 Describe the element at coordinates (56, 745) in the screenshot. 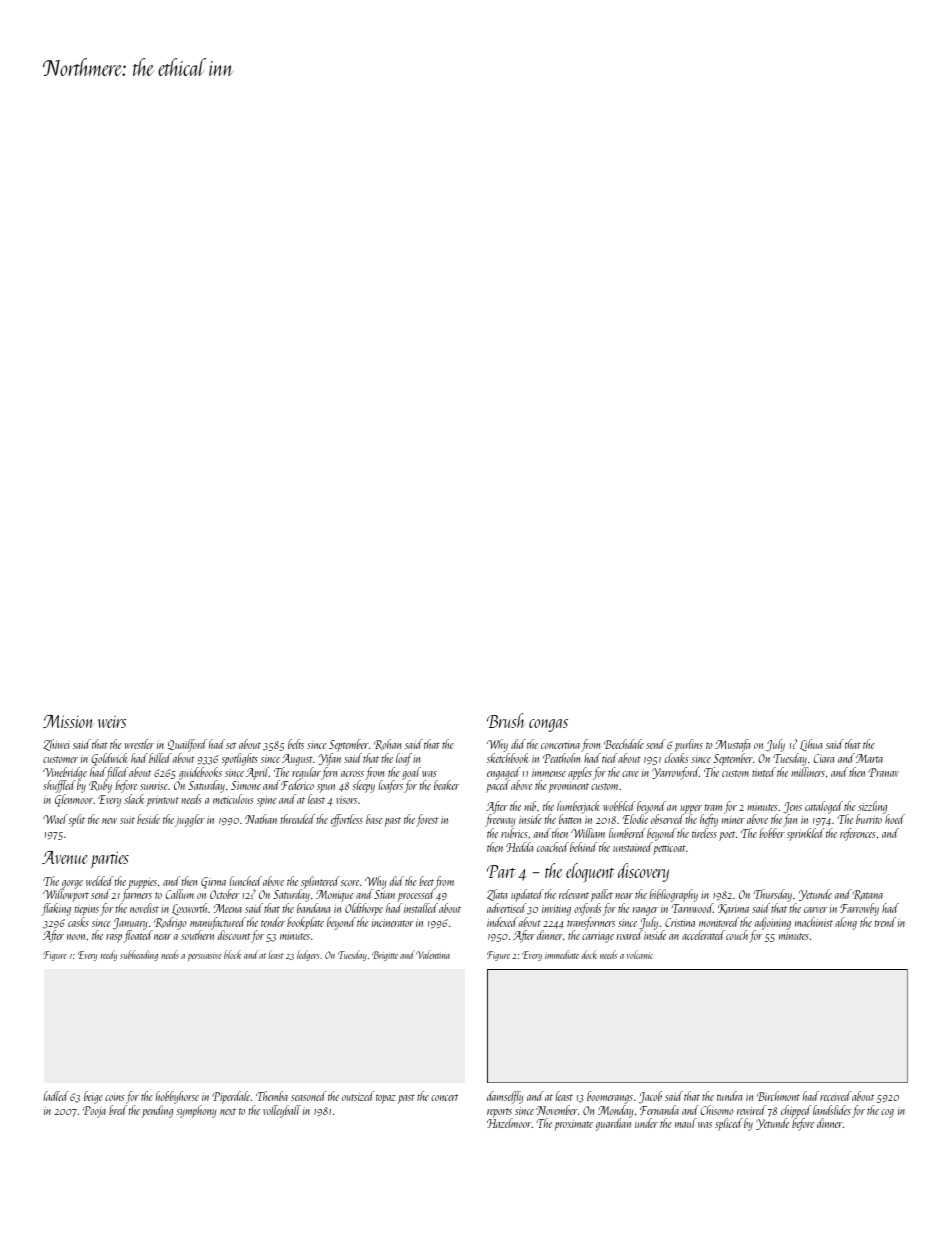

I see `Zhiwei` at that location.
